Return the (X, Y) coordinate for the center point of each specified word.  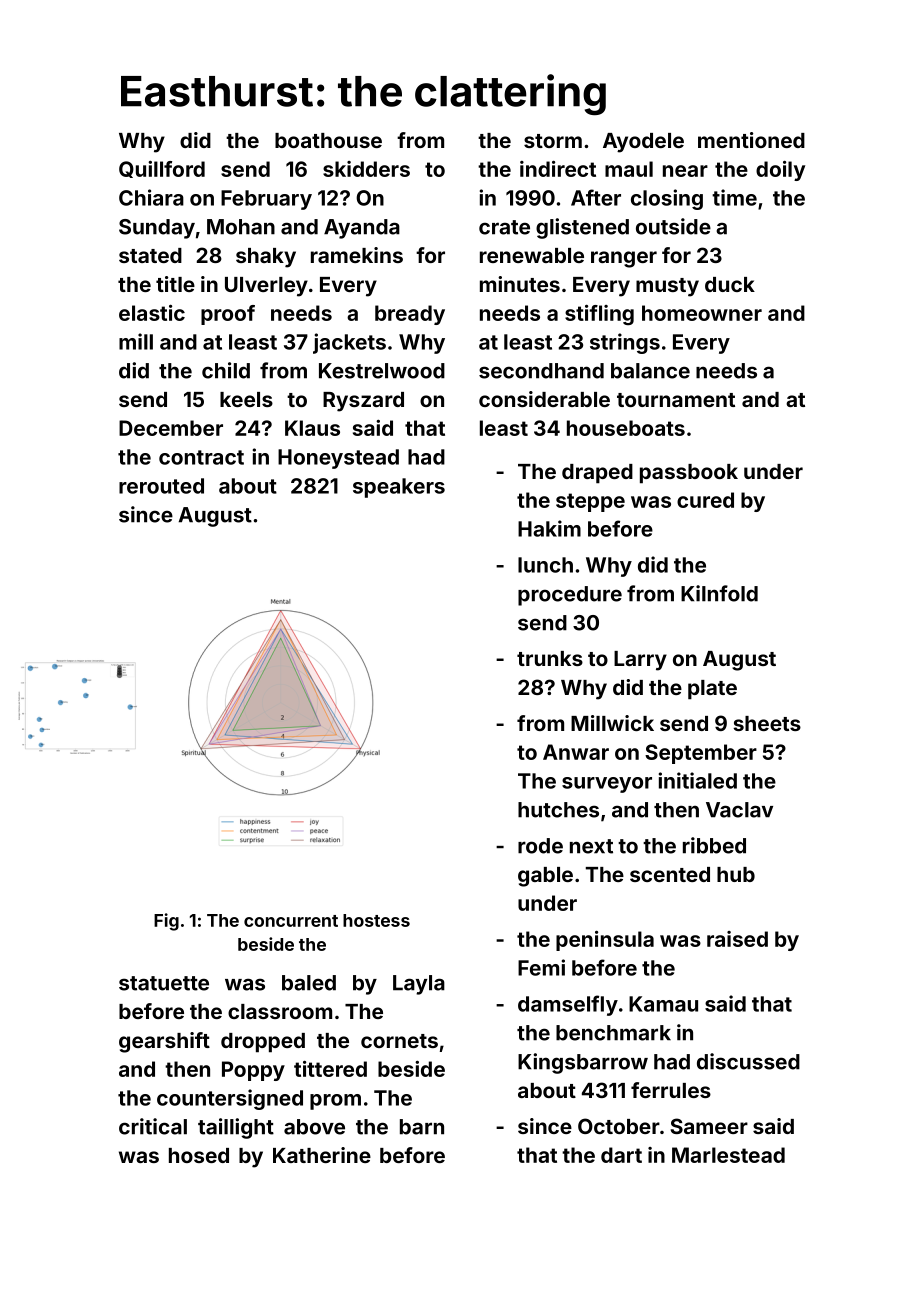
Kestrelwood (382, 371)
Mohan (241, 227)
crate (504, 227)
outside (673, 226)
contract (201, 457)
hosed (199, 1155)
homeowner (702, 313)
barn (422, 1127)
